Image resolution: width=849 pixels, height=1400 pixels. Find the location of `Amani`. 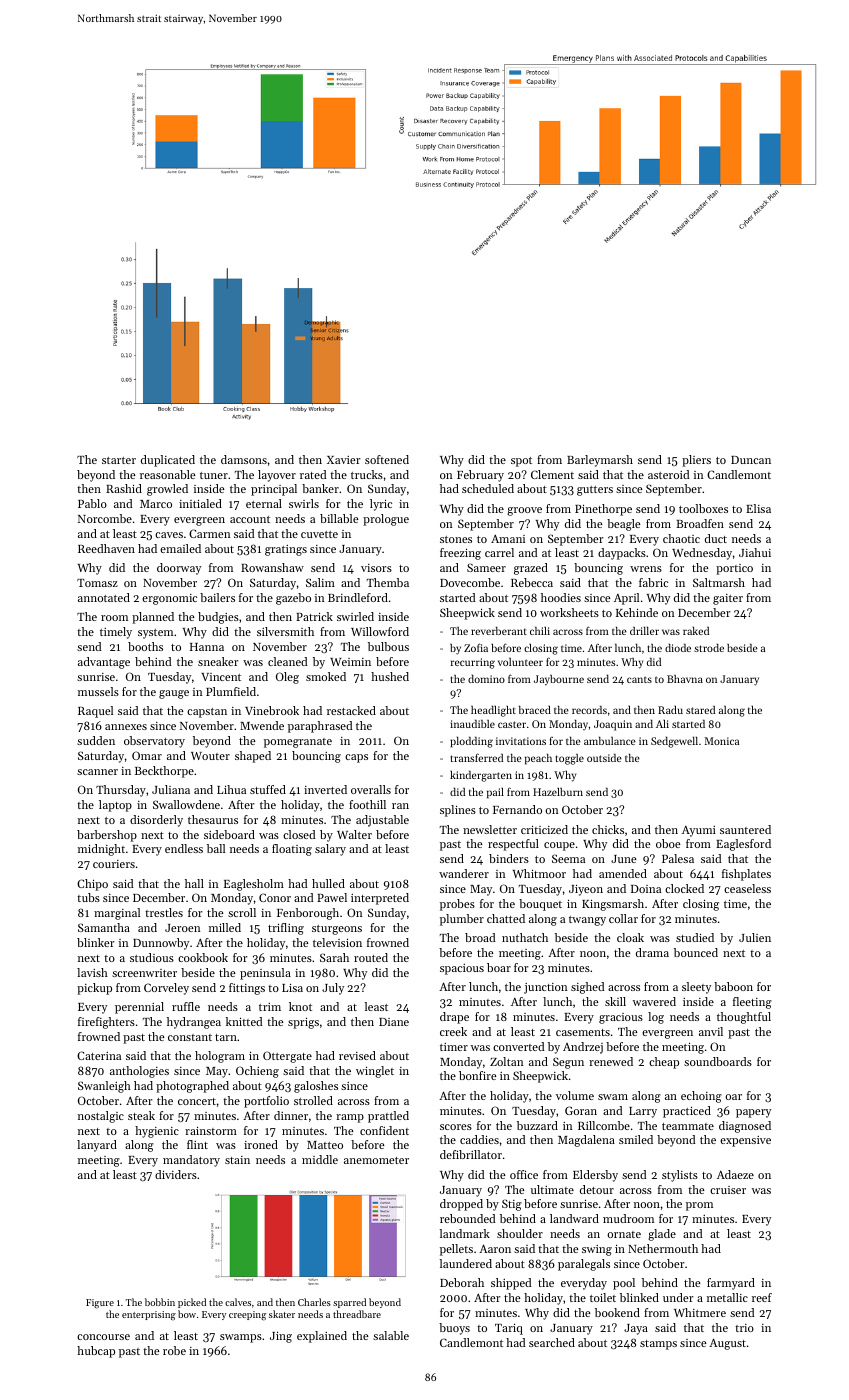

Amani is located at coordinates (508, 539).
